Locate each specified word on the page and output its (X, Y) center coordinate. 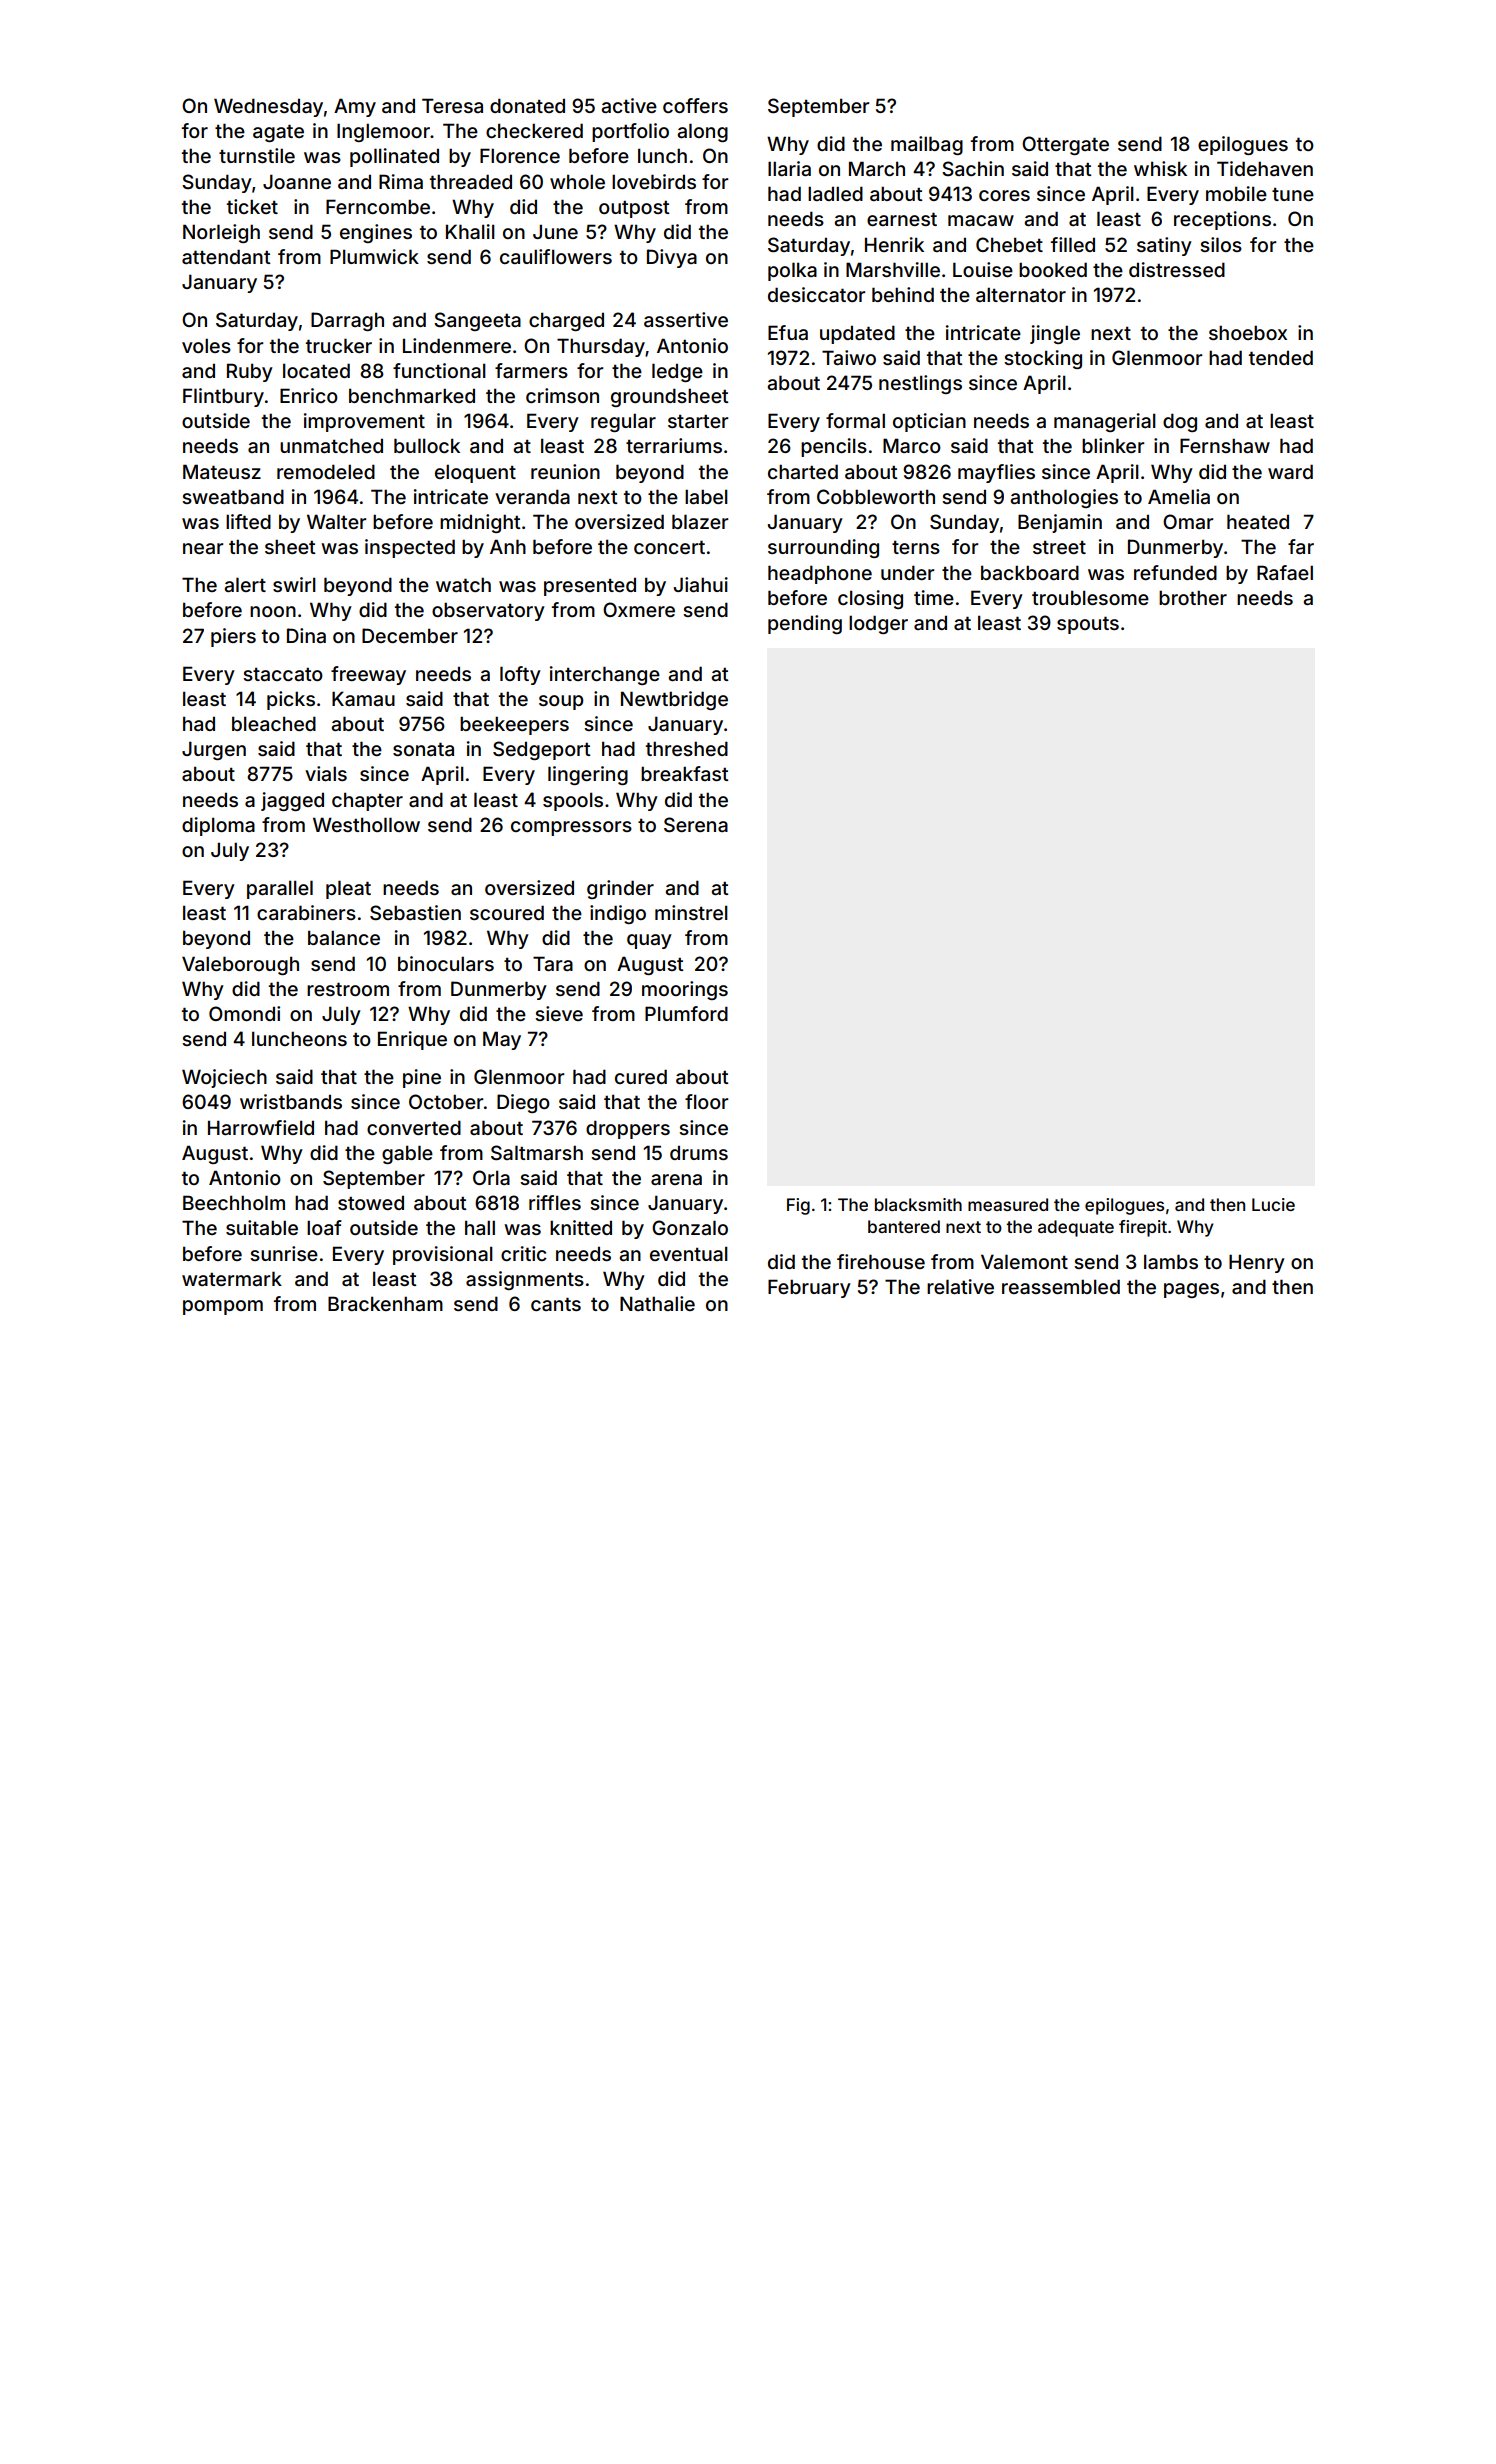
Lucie (1273, 1204)
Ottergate (1065, 145)
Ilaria (789, 168)
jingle (1055, 334)
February (809, 1288)
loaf (324, 1227)
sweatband (233, 496)
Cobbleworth (876, 496)
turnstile (257, 155)
